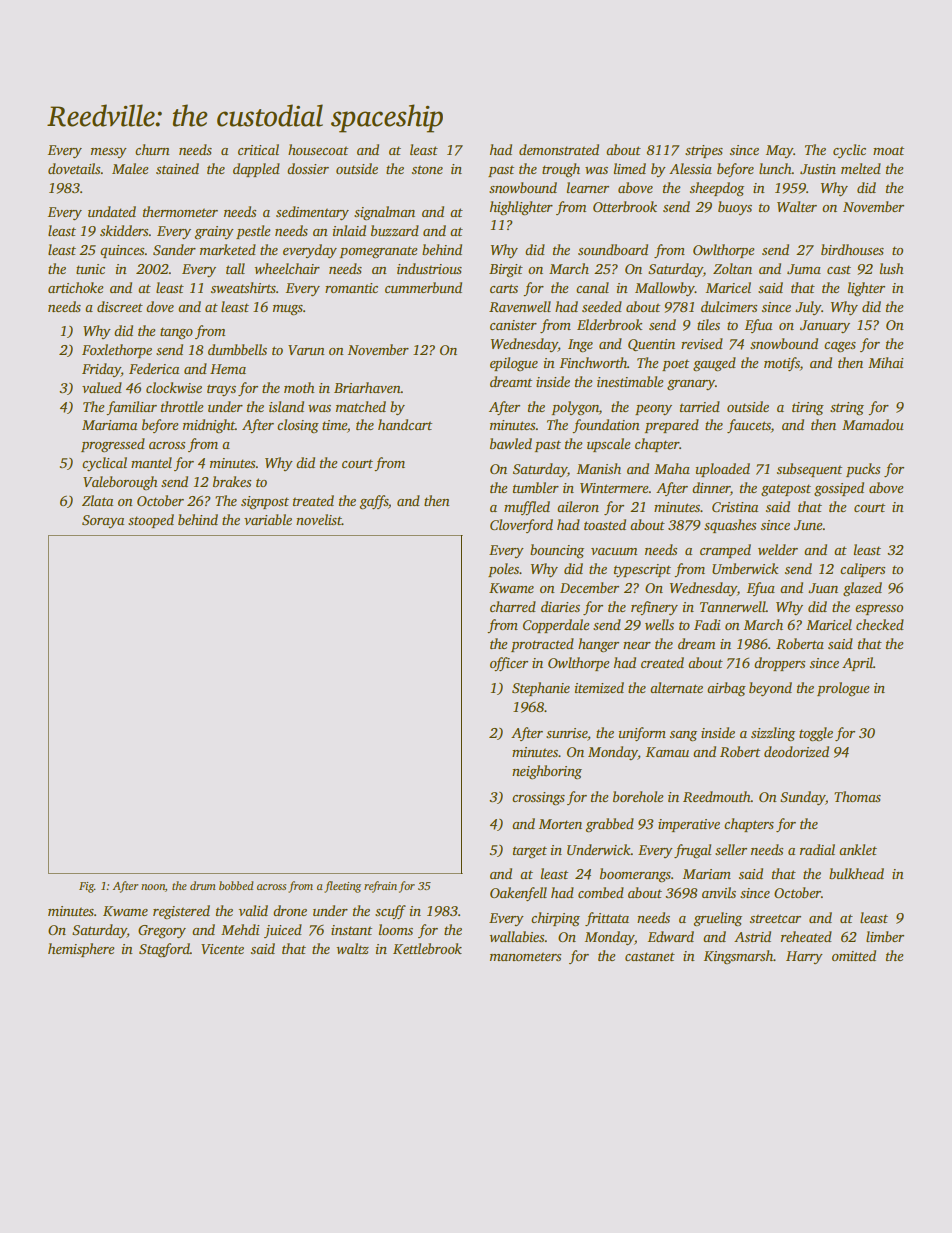  Describe the element at coordinates (256, 170) in the screenshot. I see `dappled` at that location.
